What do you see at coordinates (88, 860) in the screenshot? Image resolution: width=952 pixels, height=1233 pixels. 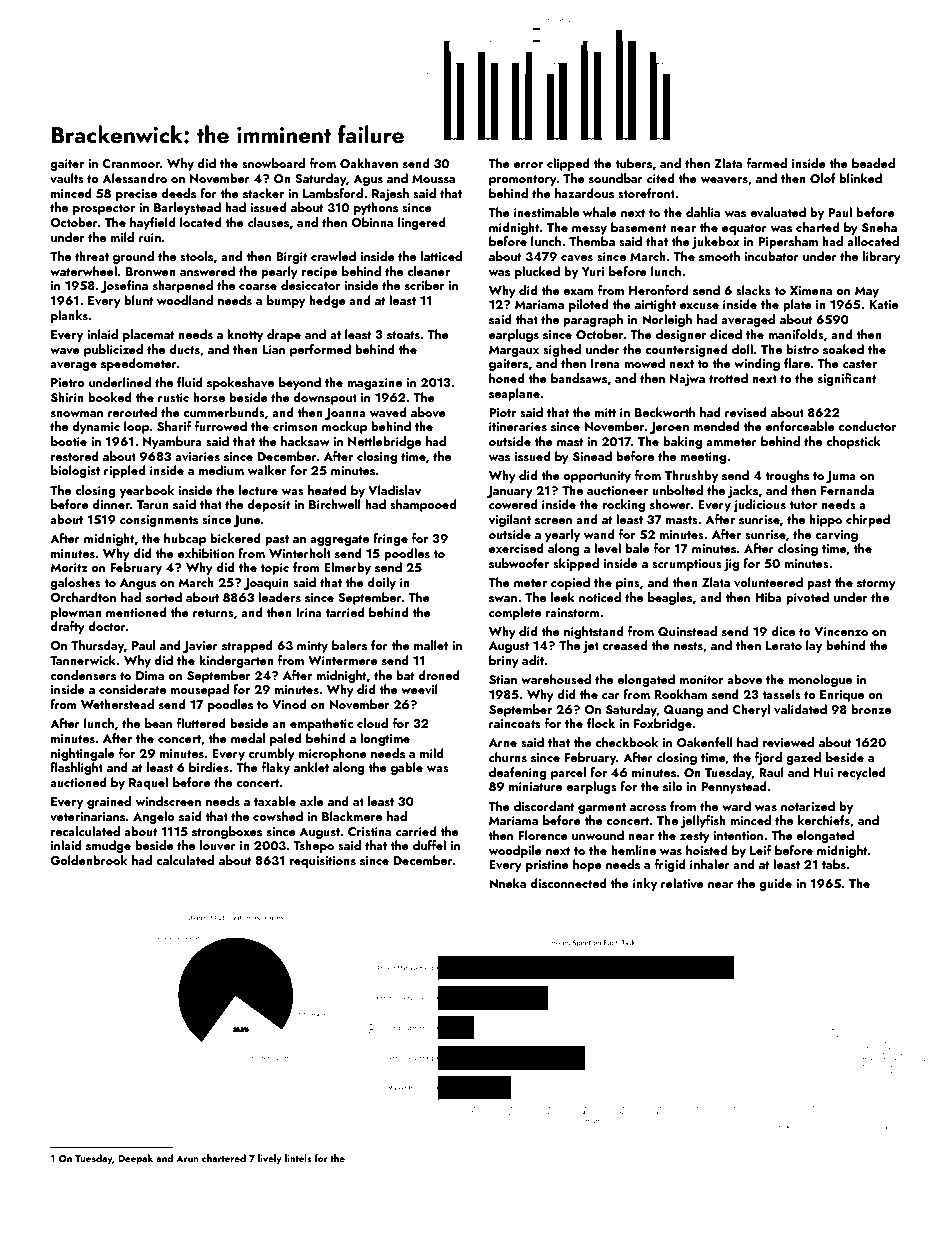 I see `Goldenbrook` at bounding box center [88, 860].
